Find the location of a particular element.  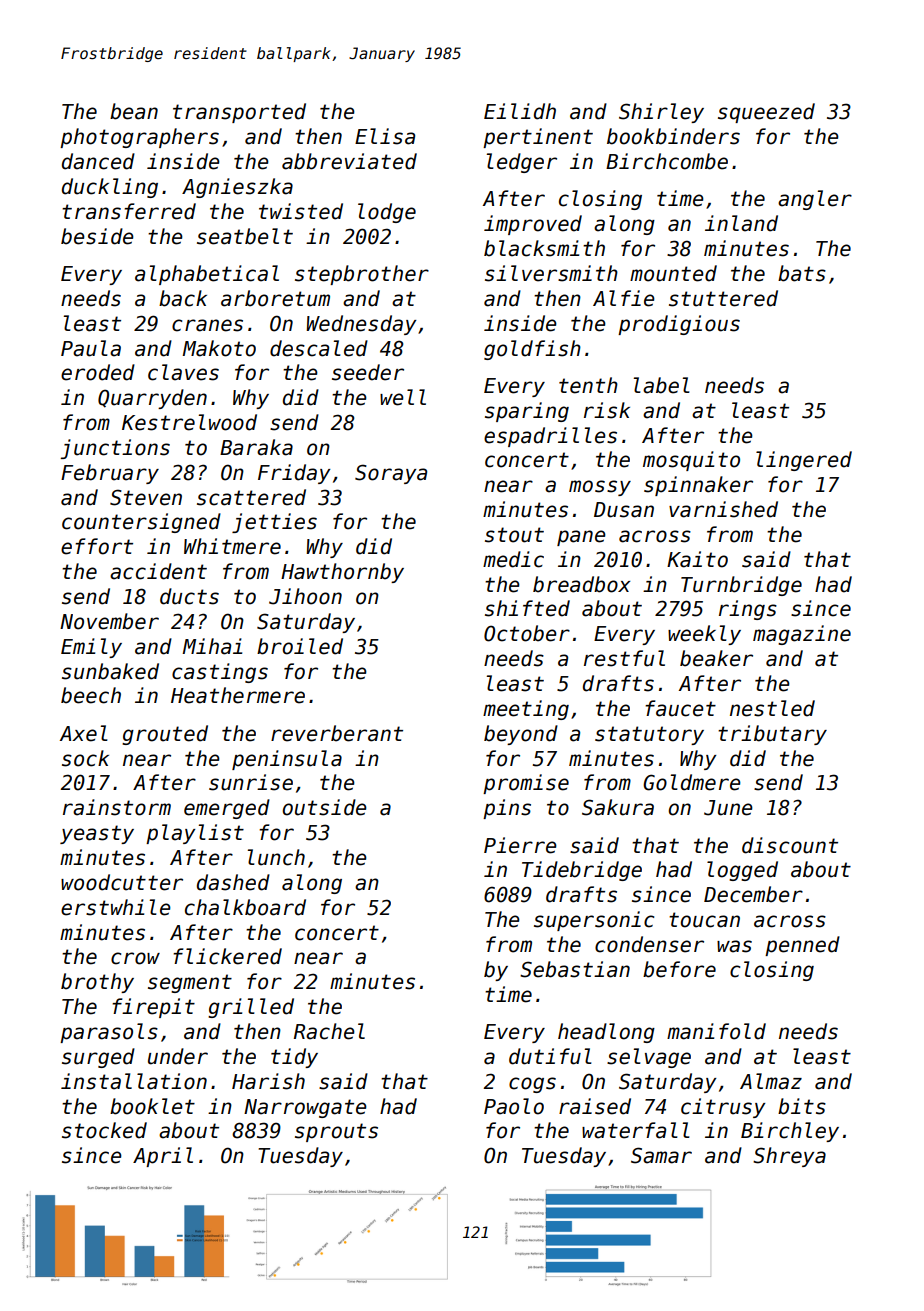

Paolo is located at coordinates (514, 1106).
